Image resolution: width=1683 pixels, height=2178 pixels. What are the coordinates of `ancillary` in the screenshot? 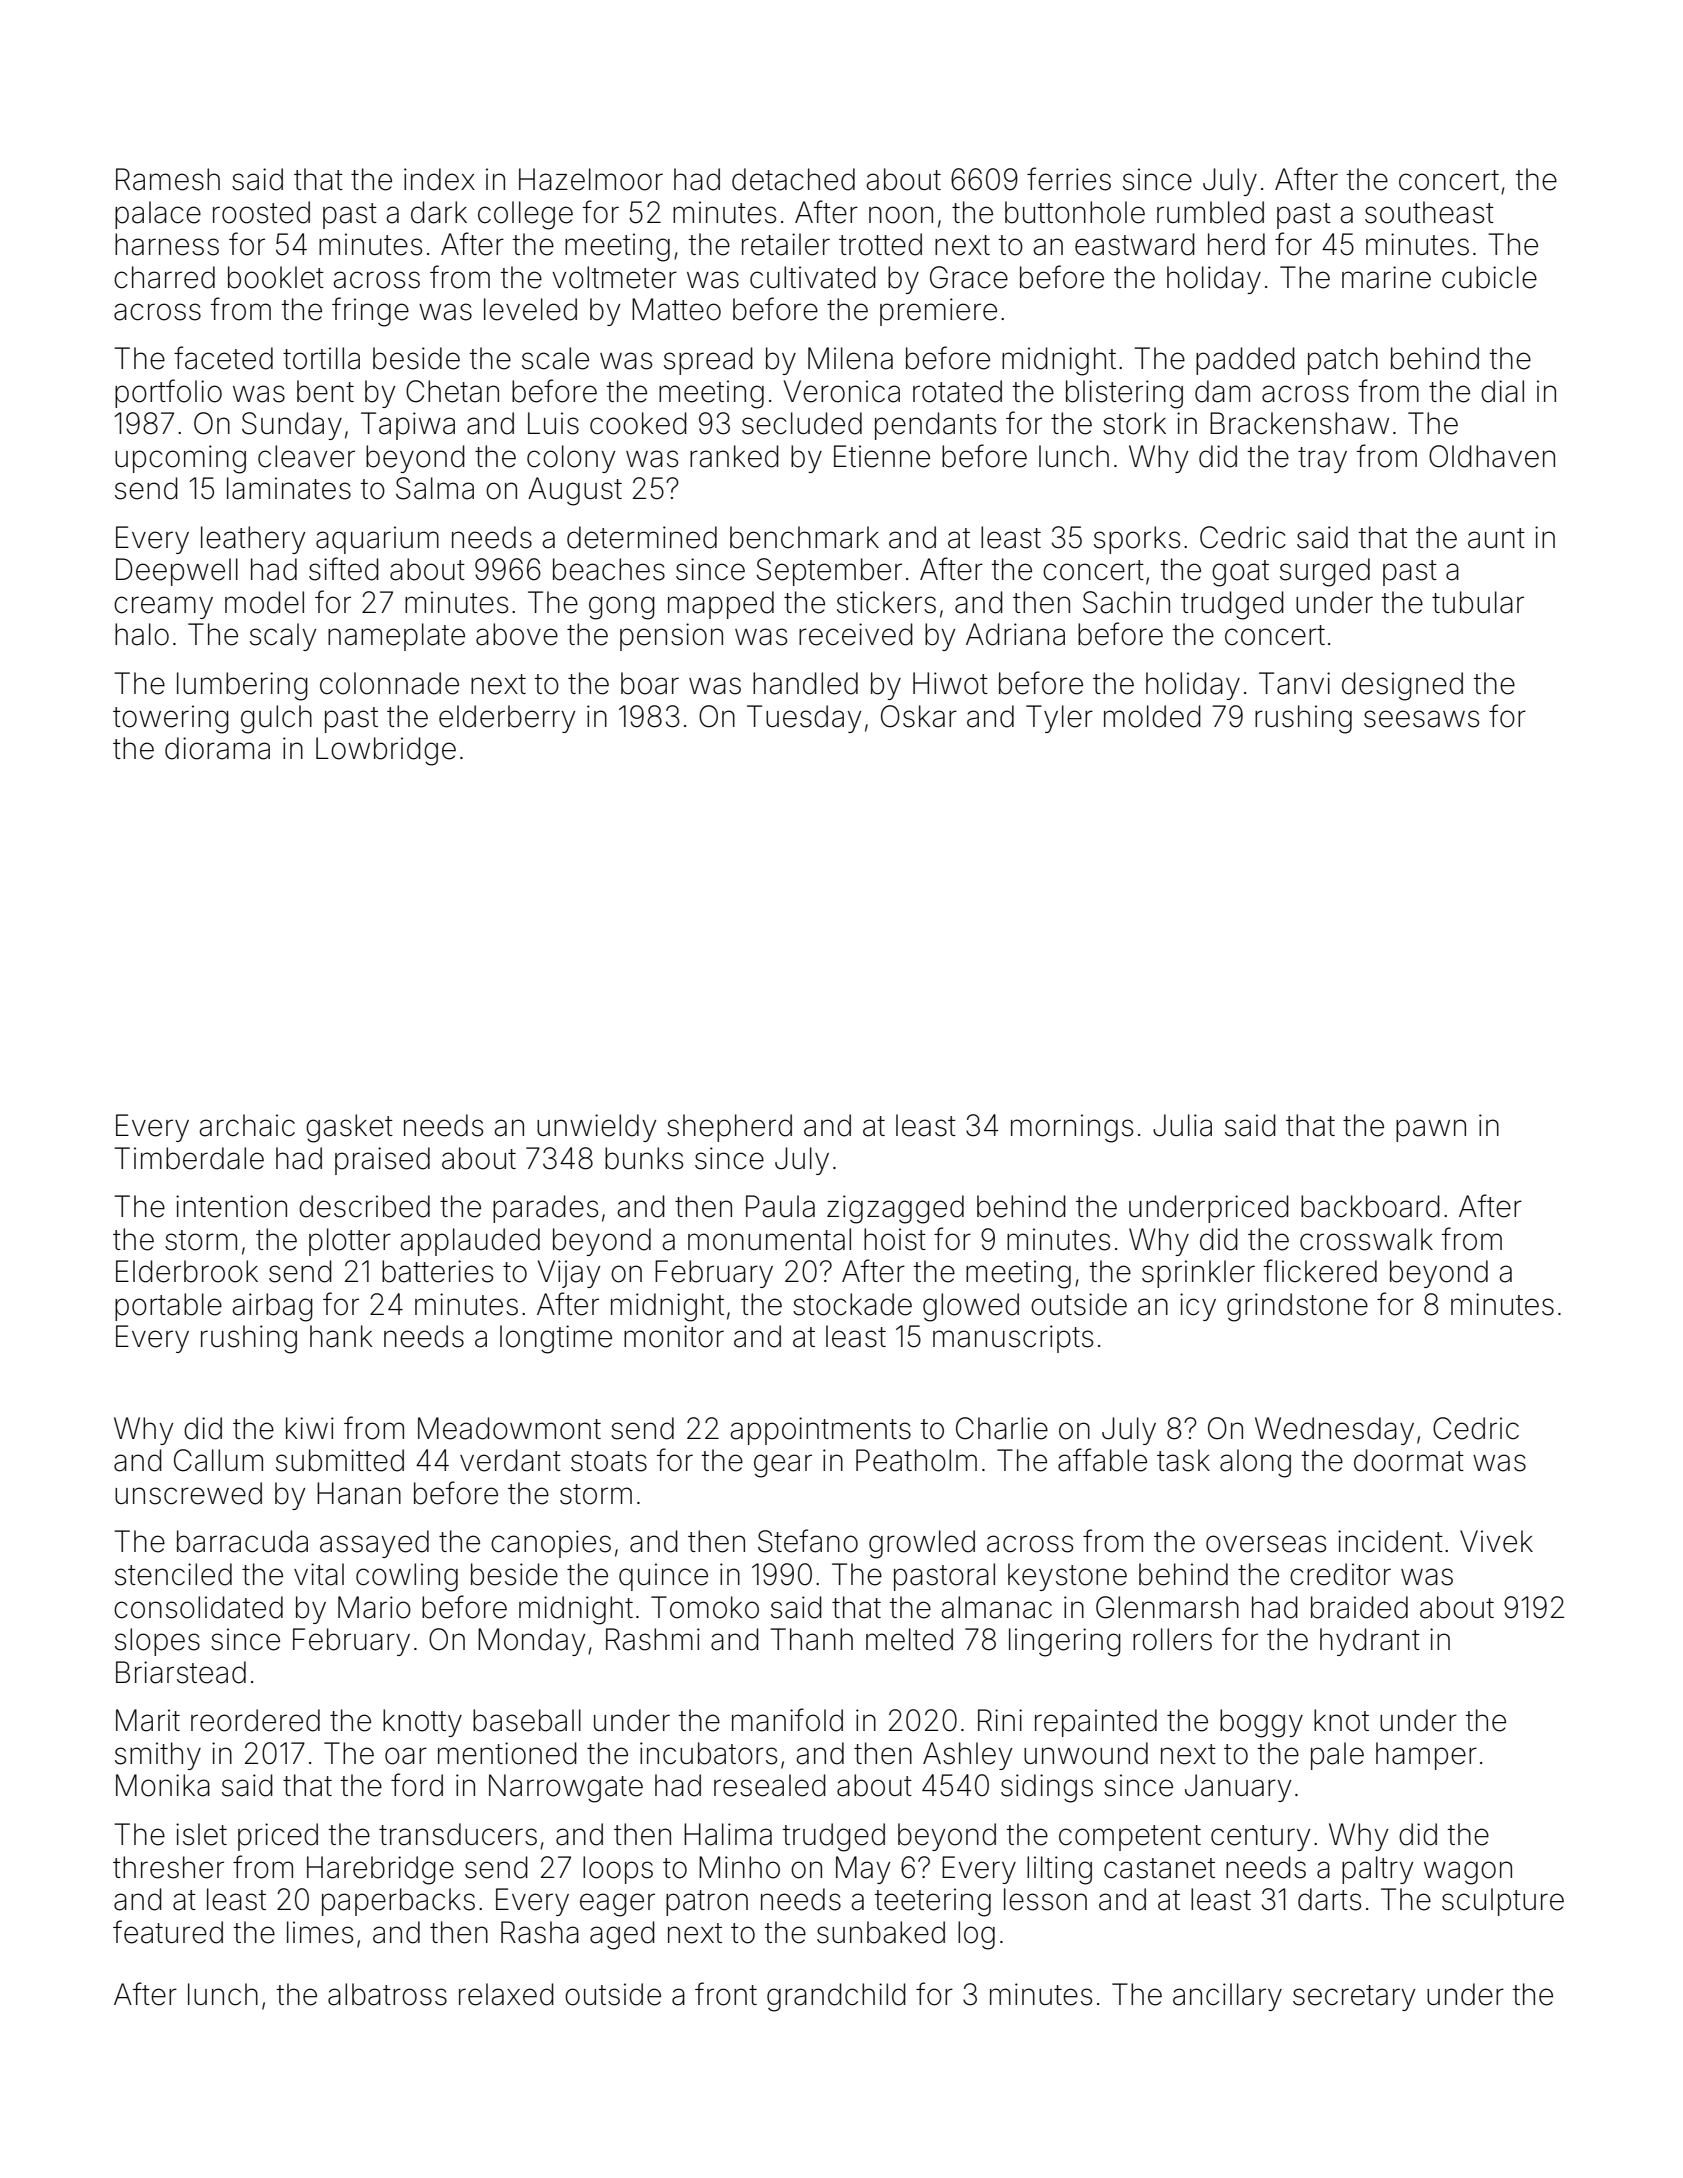 It's located at (1227, 1997).
